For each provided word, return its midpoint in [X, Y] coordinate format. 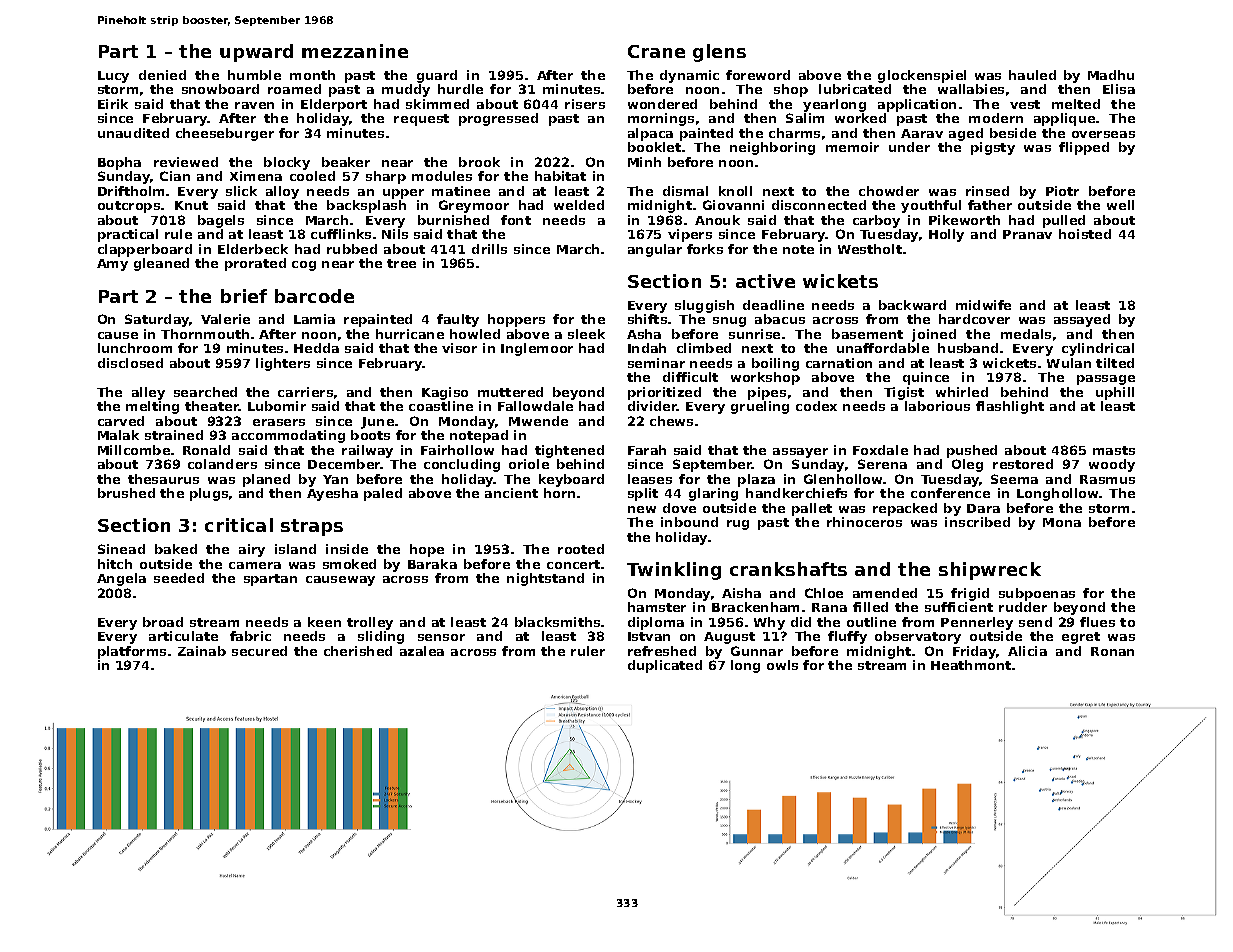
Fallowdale [535, 406]
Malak [118, 435]
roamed [294, 89]
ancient [511, 493]
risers [585, 104]
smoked [349, 564]
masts [1114, 450]
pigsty [993, 148]
